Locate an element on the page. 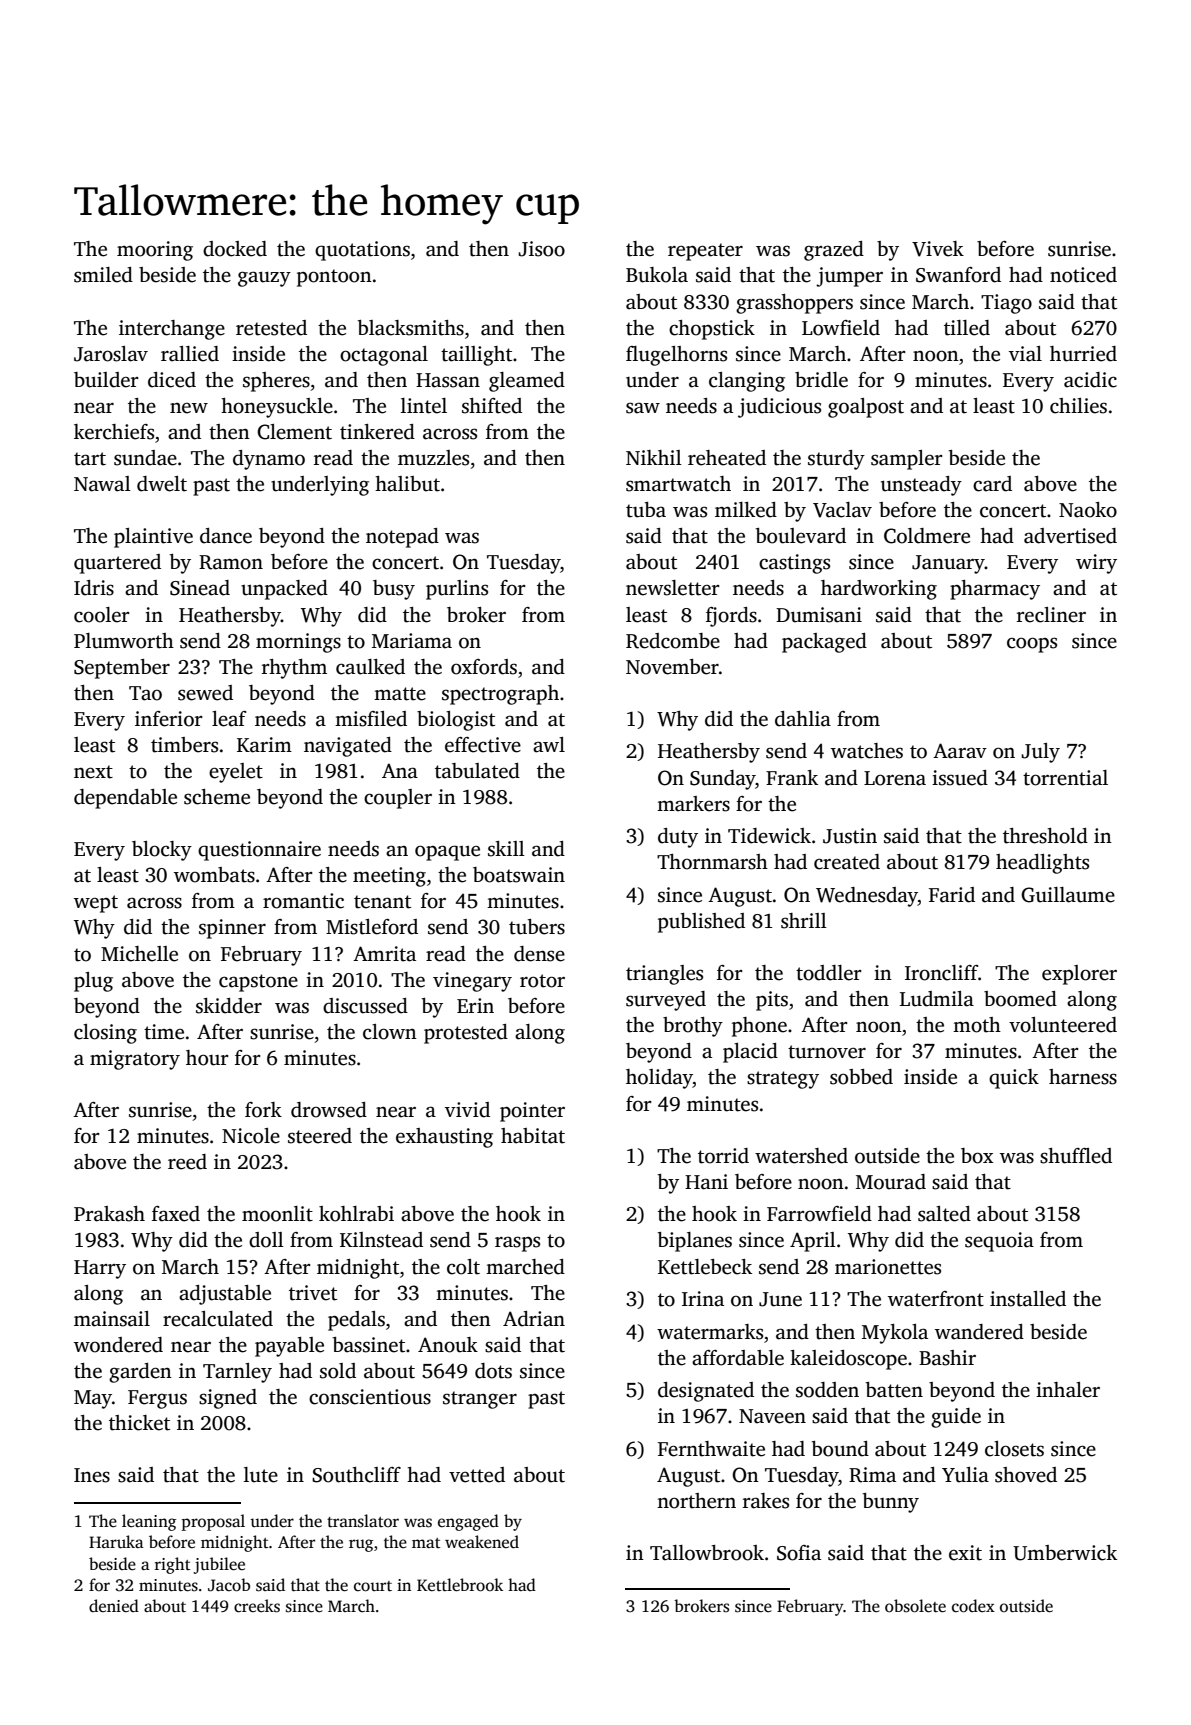  coops is located at coordinates (1032, 645).
